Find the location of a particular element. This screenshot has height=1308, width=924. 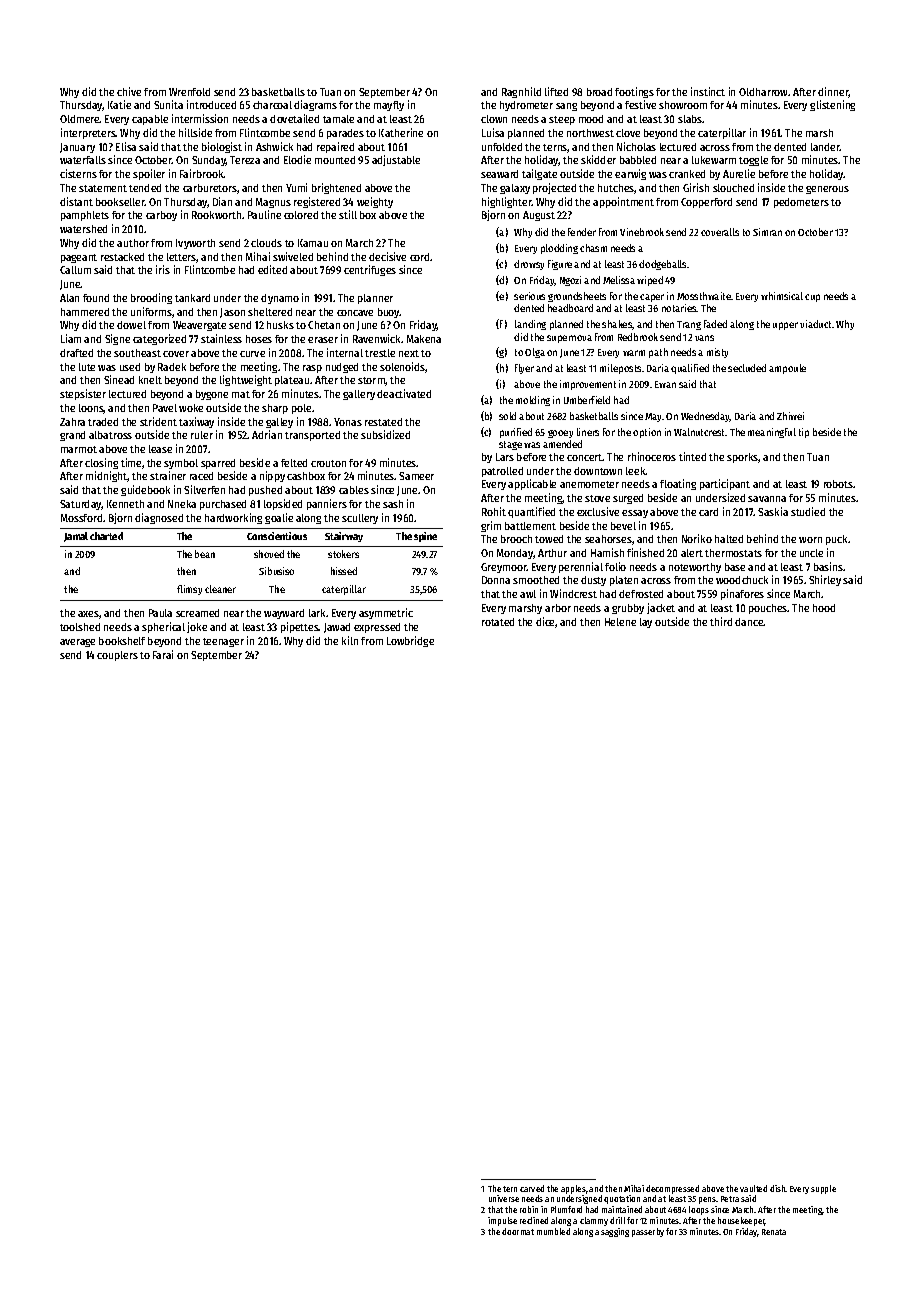

chive is located at coordinates (129, 91).
